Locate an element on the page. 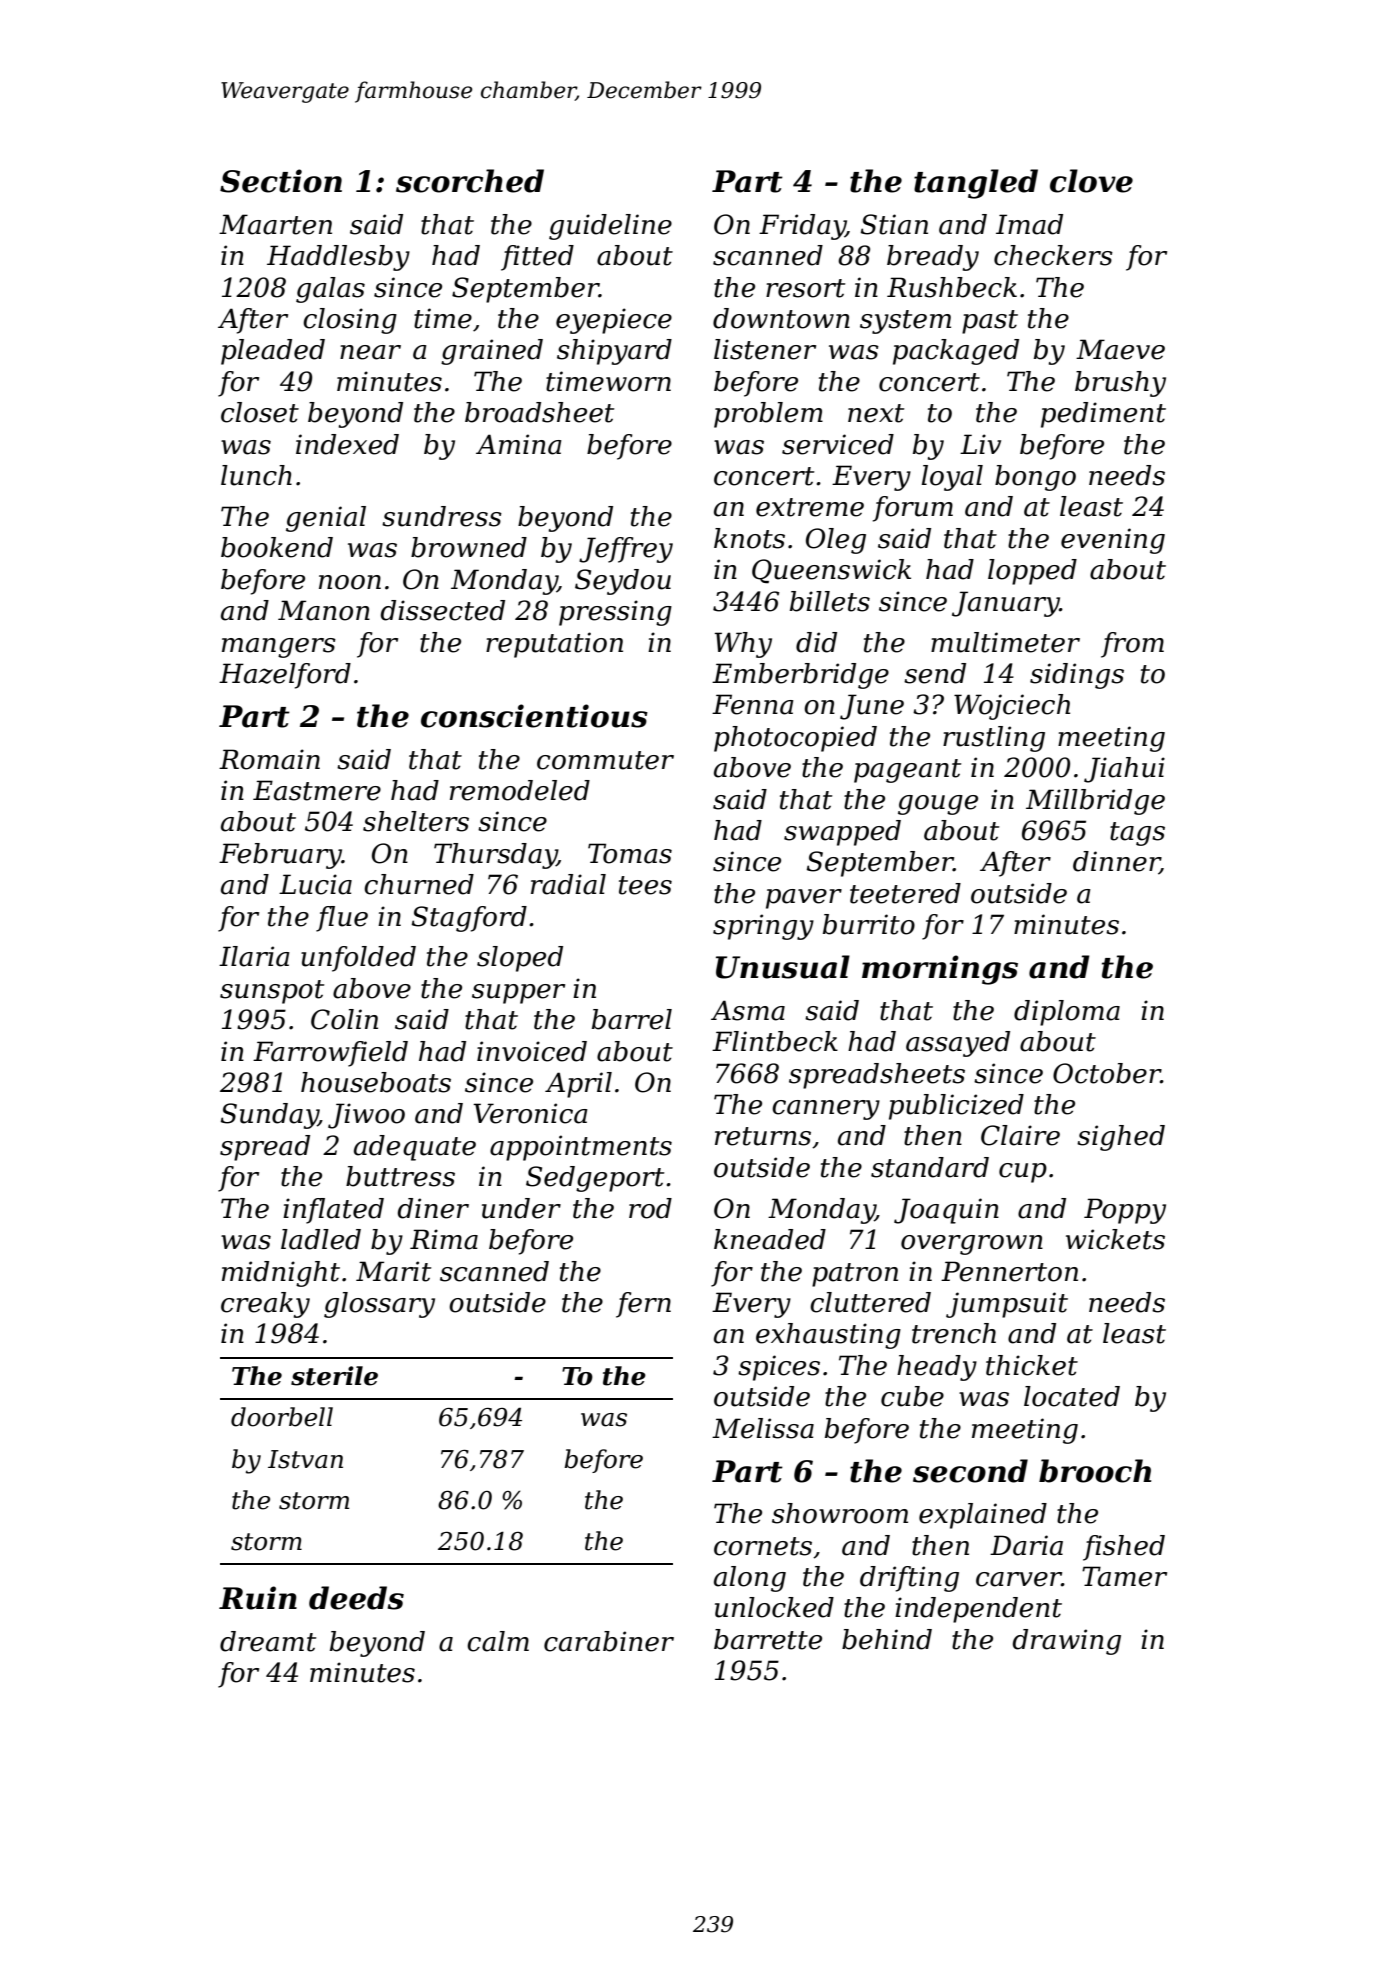 This image has height=1969, width=1386. lunch is located at coordinates (256, 475).
